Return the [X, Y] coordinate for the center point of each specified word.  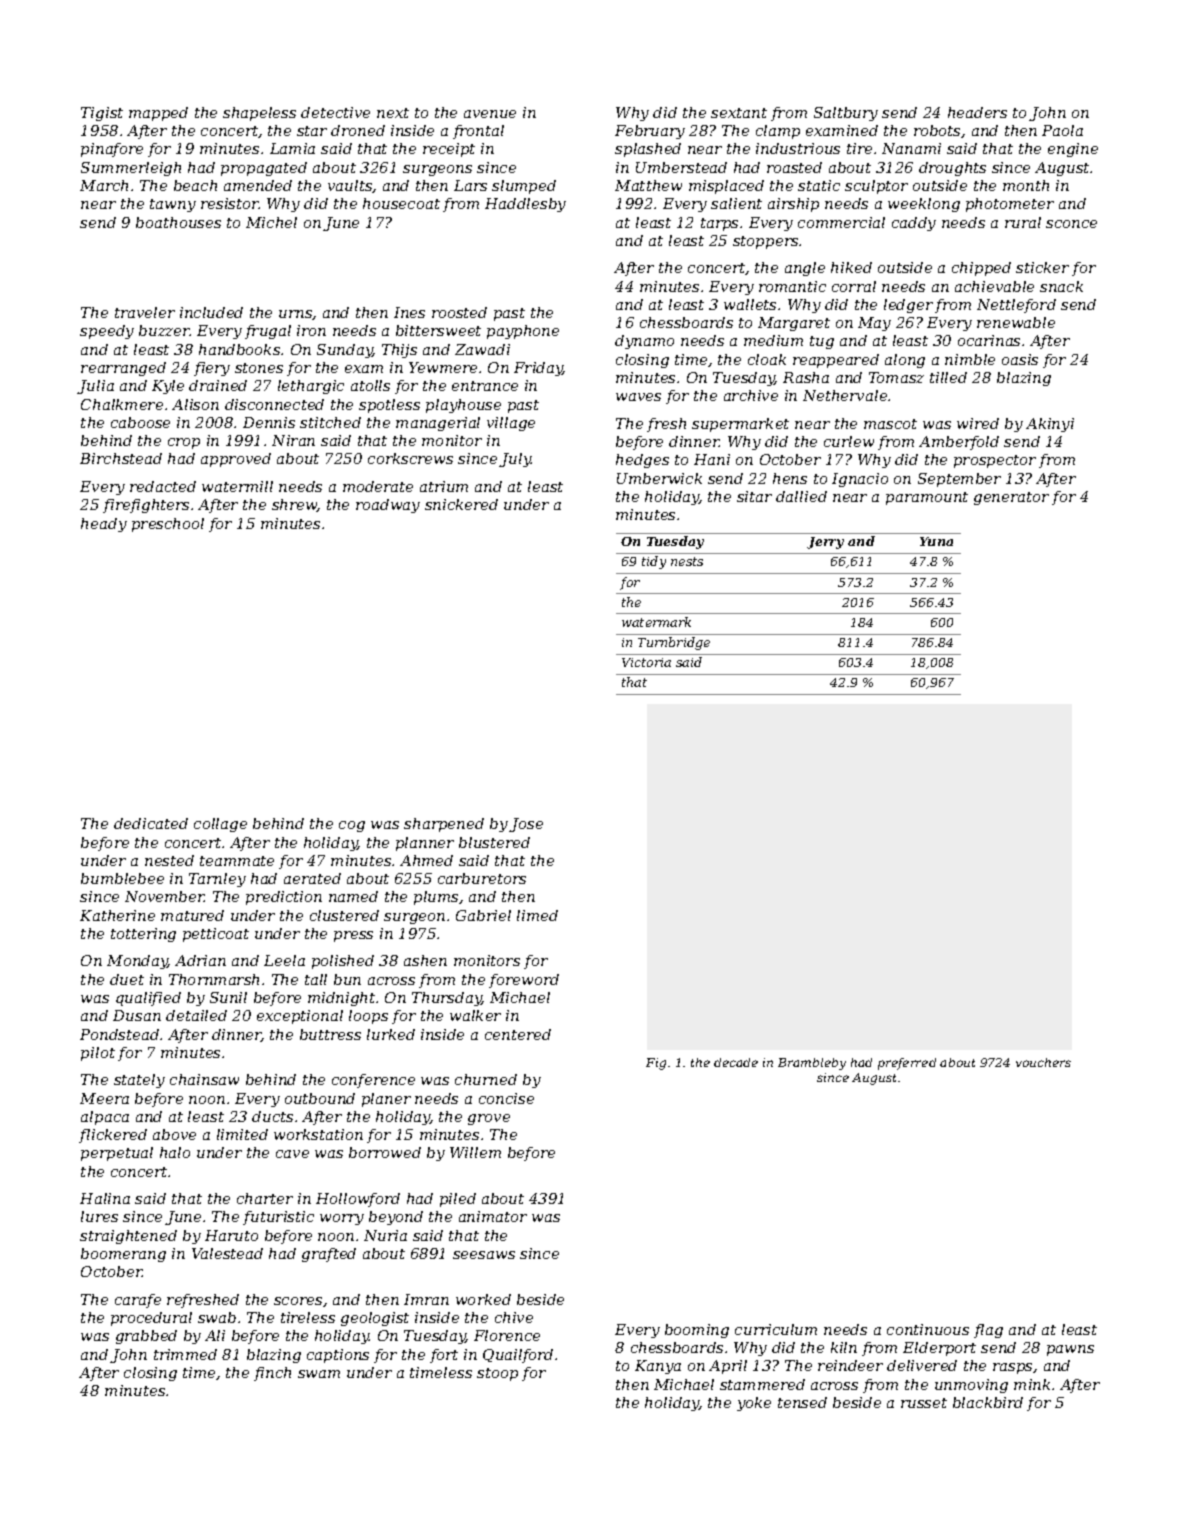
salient [736, 203]
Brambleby [812, 1064]
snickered [461, 504]
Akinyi [1050, 425]
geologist [375, 1319]
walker [475, 1015]
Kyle [168, 387]
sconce [1071, 224]
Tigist [102, 114]
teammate [237, 861]
